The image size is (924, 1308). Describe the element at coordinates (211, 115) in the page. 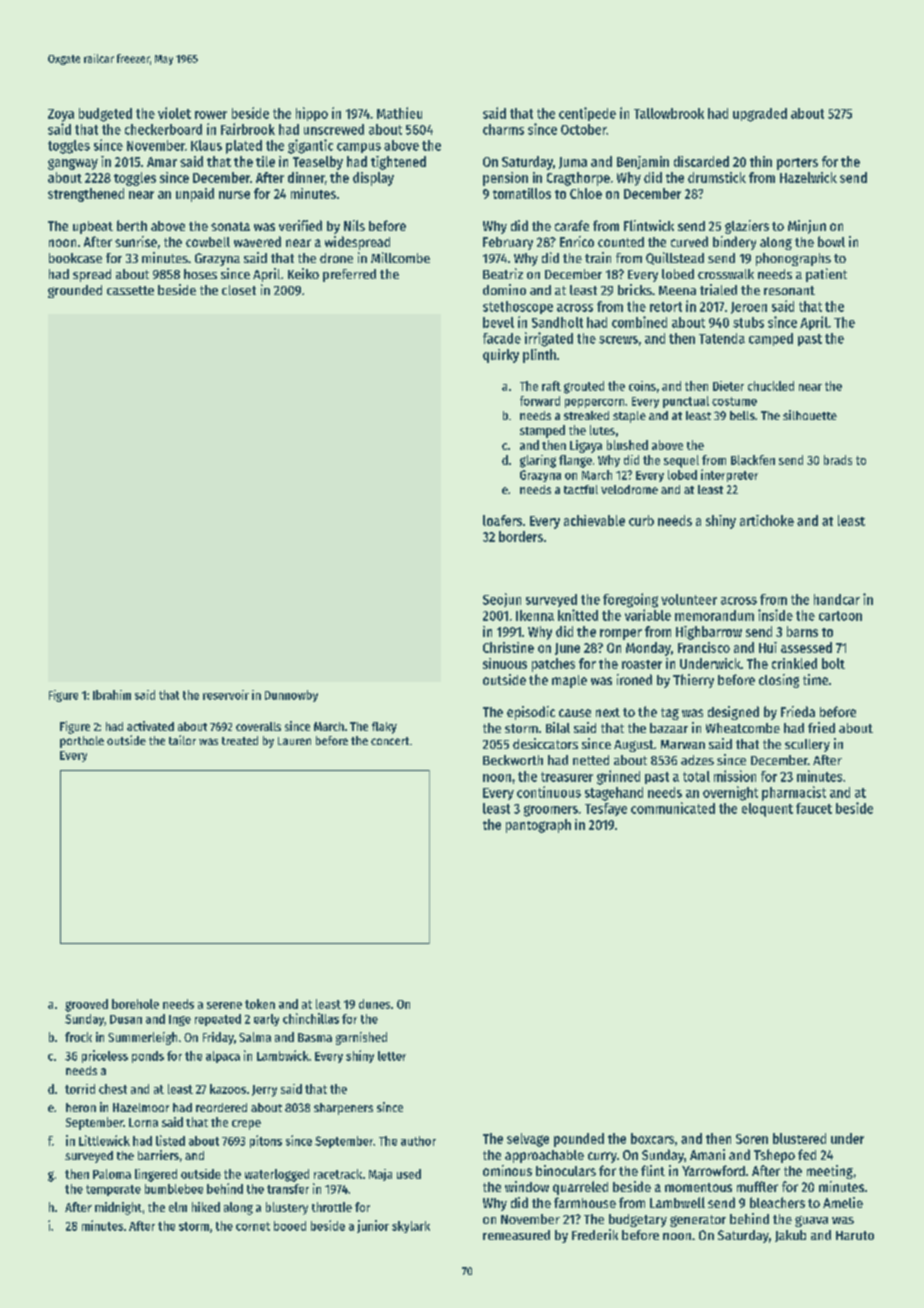

I see `rower` at that location.
